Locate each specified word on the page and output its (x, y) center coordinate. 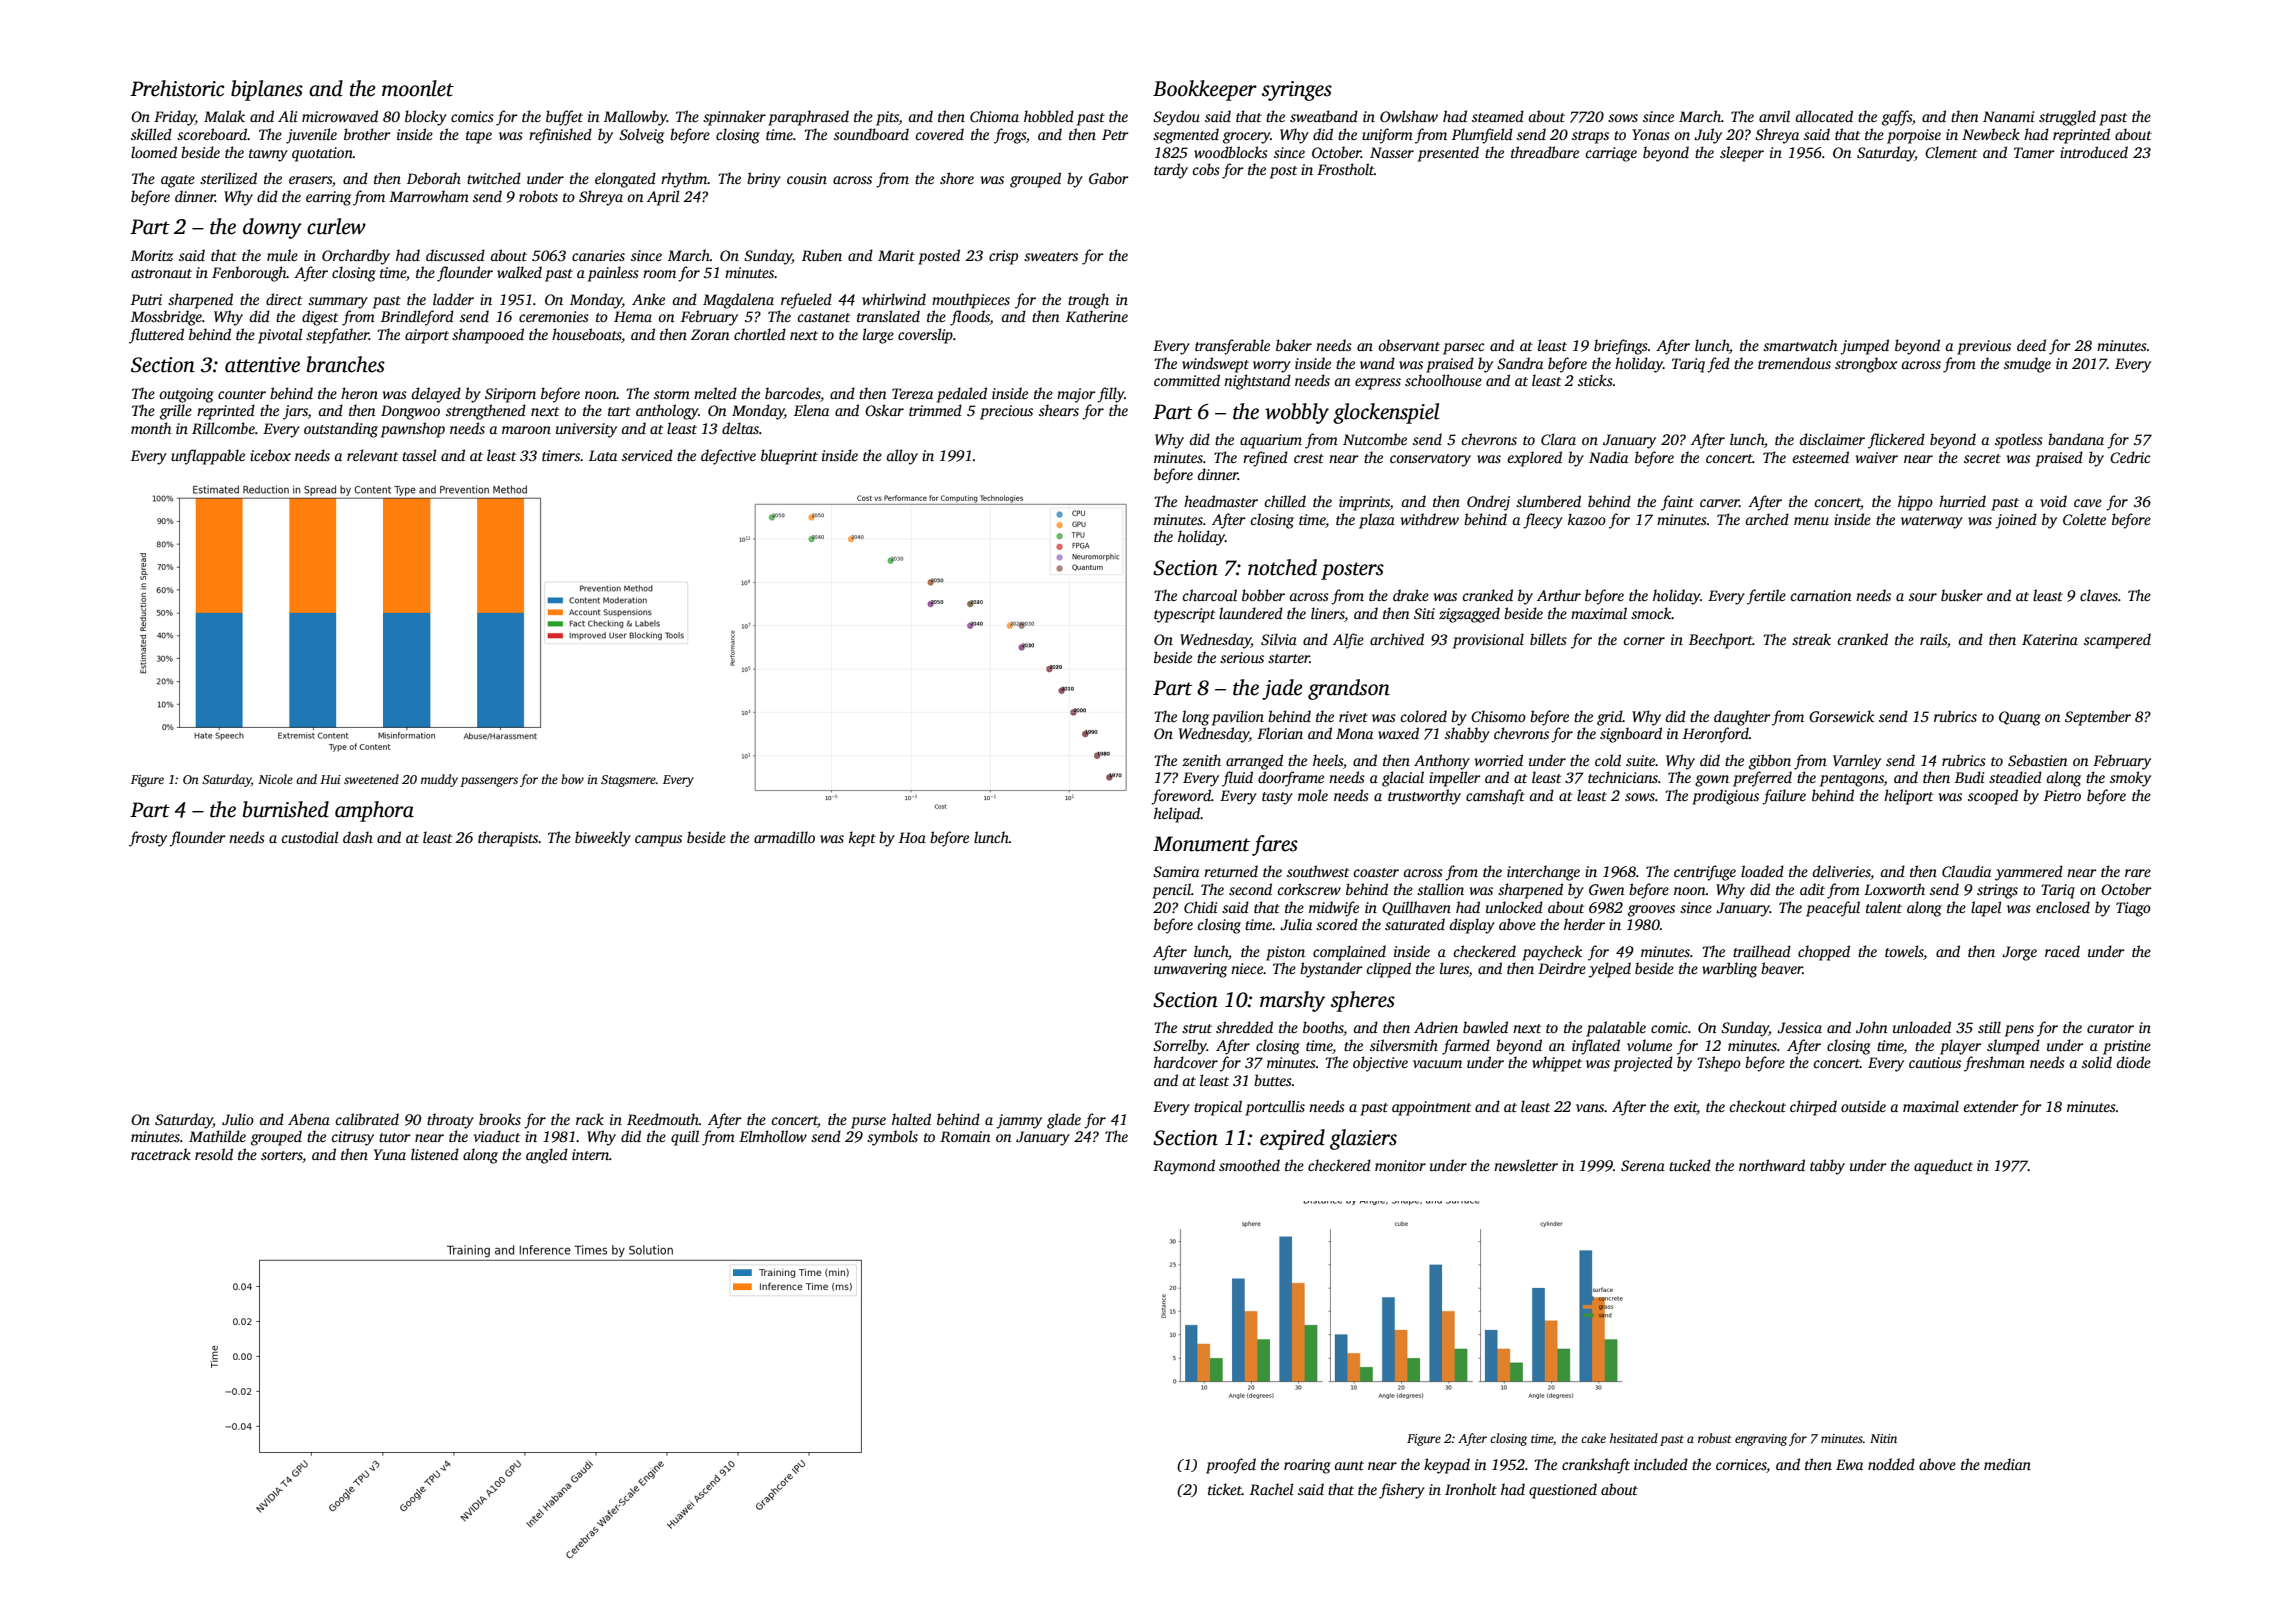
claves (2099, 595)
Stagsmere (628, 781)
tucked (1690, 1165)
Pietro (2062, 795)
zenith (1201, 760)
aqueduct (1943, 1167)
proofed (1231, 1466)
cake (1593, 1438)
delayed (436, 395)
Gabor (1109, 178)
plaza (1377, 521)
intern (590, 1154)
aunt (1349, 1465)
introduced (2094, 152)
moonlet (418, 88)
